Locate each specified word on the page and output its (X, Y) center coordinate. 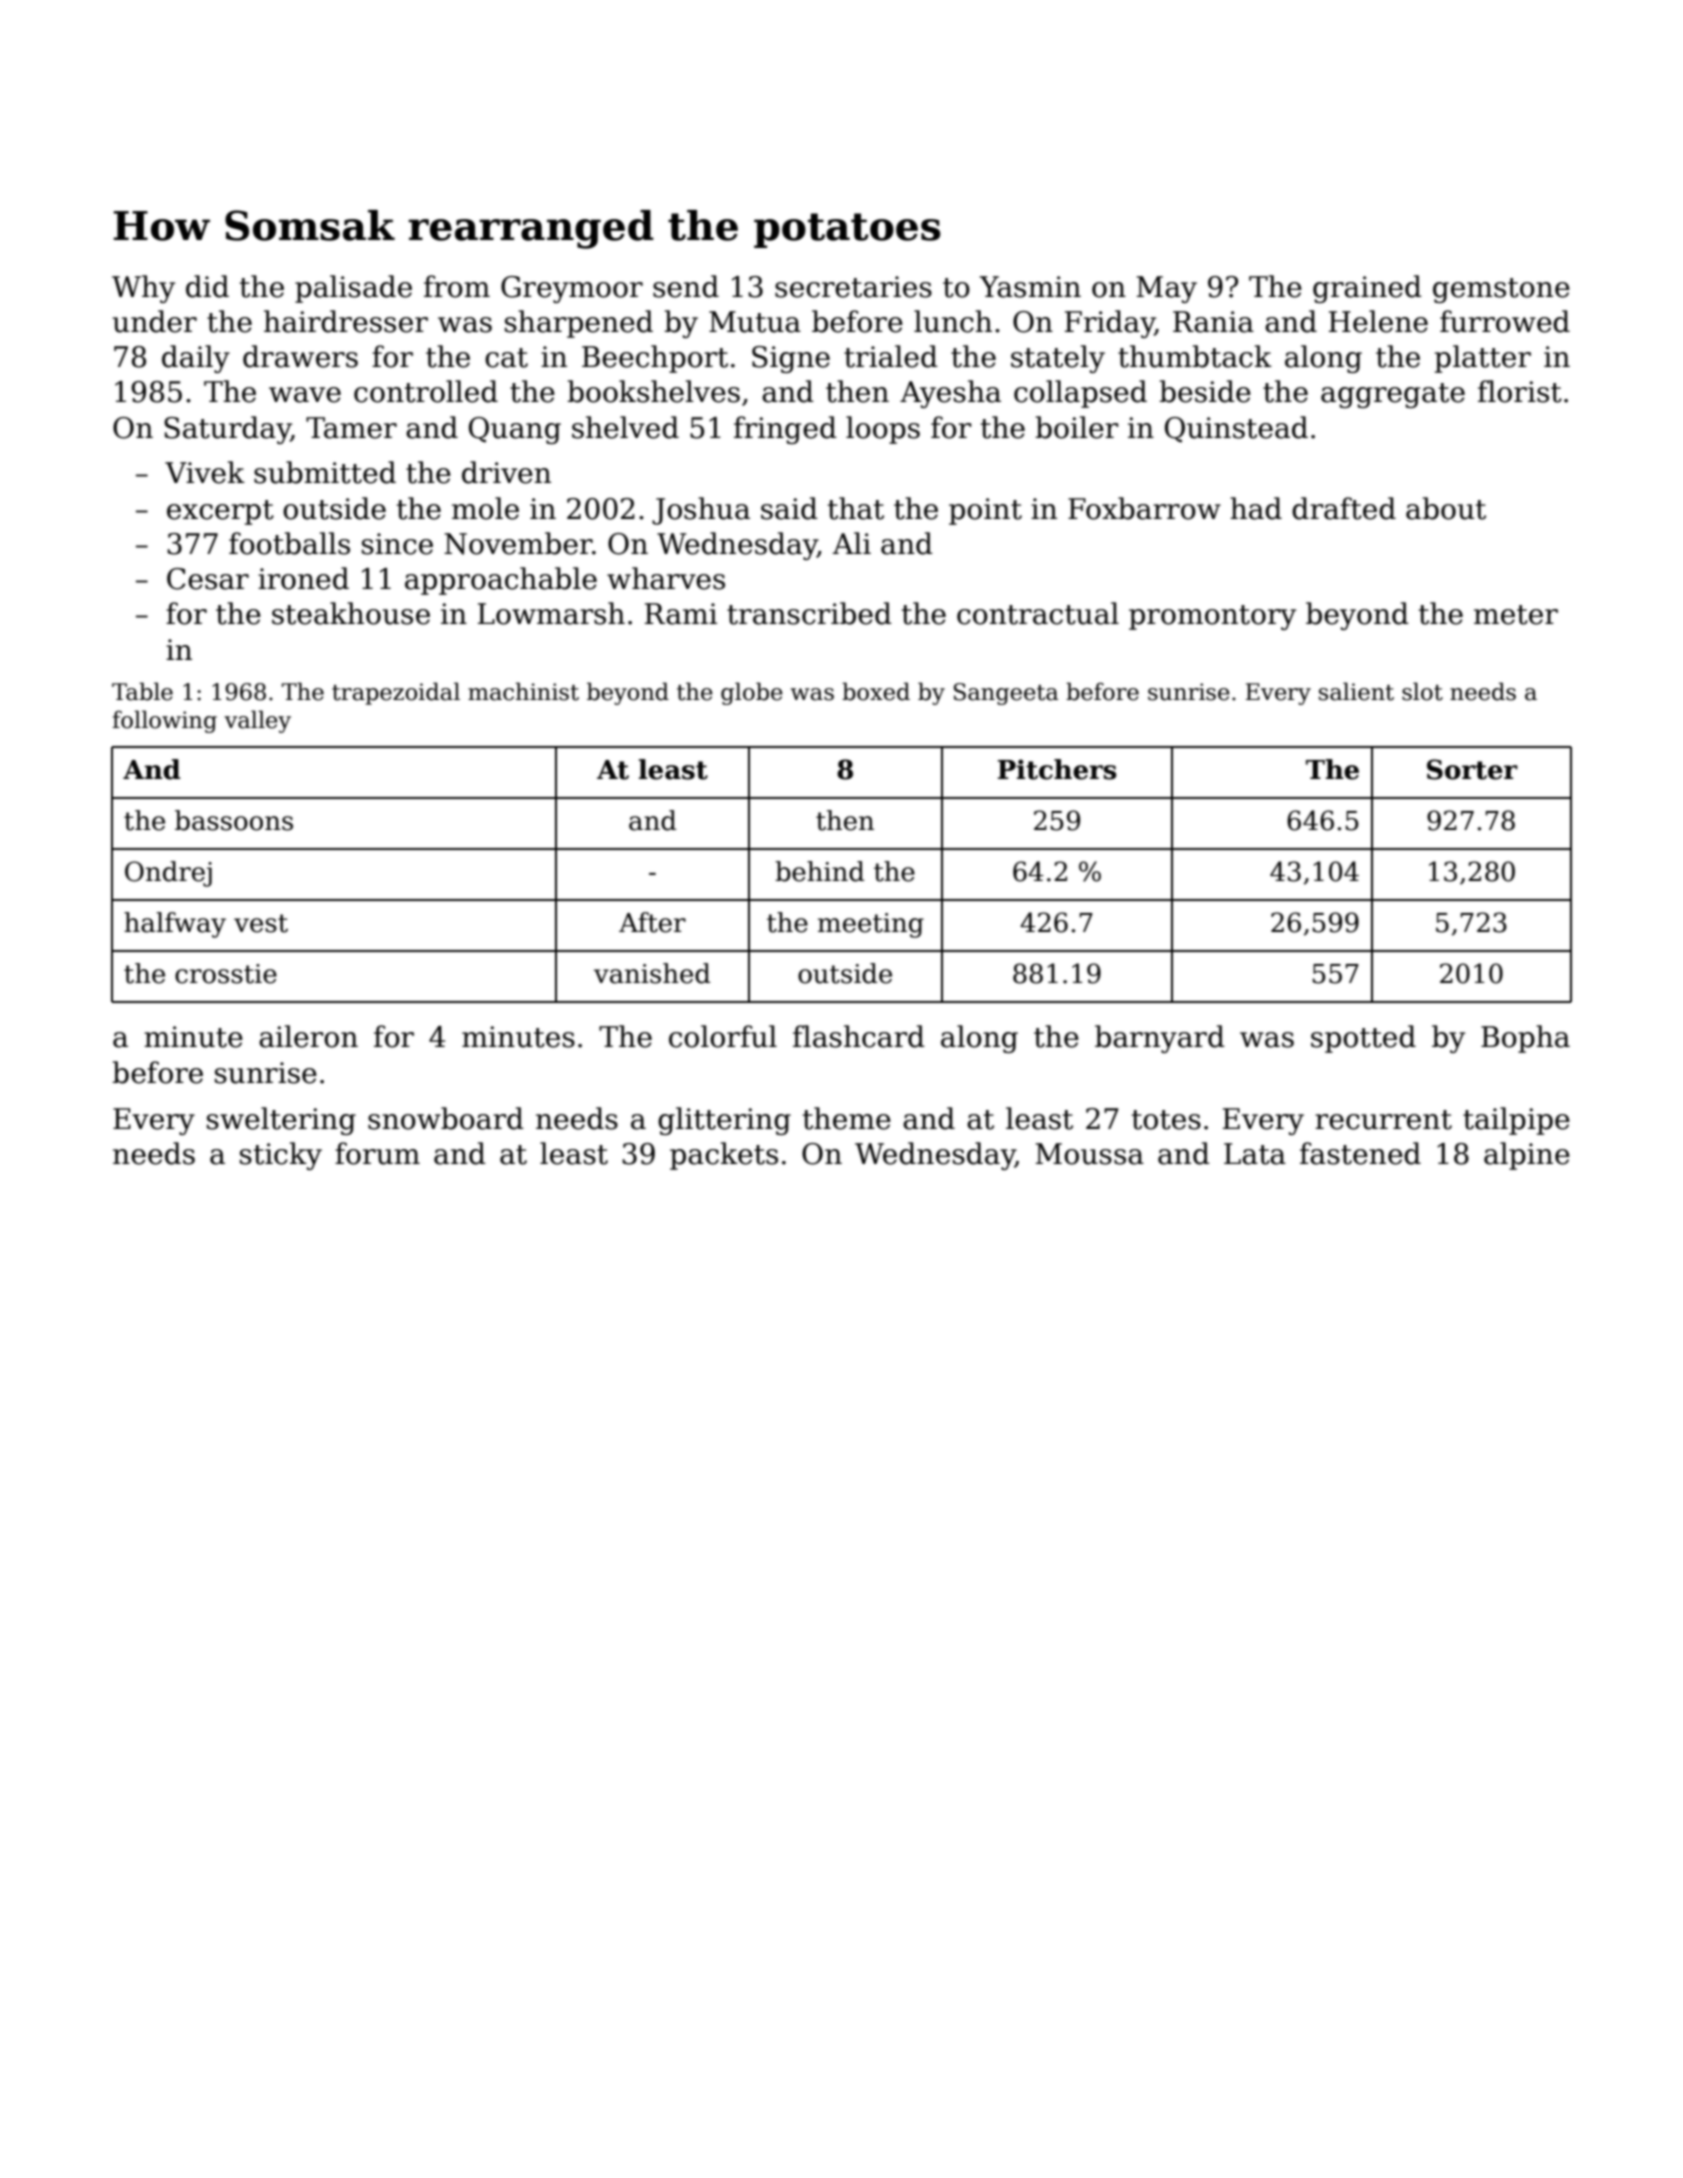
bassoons (234, 820)
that (856, 508)
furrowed (1505, 321)
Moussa (1090, 1154)
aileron (308, 1036)
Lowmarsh (551, 613)
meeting (871, 925)
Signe (791, 359)
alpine (1527, 1156)
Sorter (1472, 769)
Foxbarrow (1144, 508)
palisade (353, 289)
